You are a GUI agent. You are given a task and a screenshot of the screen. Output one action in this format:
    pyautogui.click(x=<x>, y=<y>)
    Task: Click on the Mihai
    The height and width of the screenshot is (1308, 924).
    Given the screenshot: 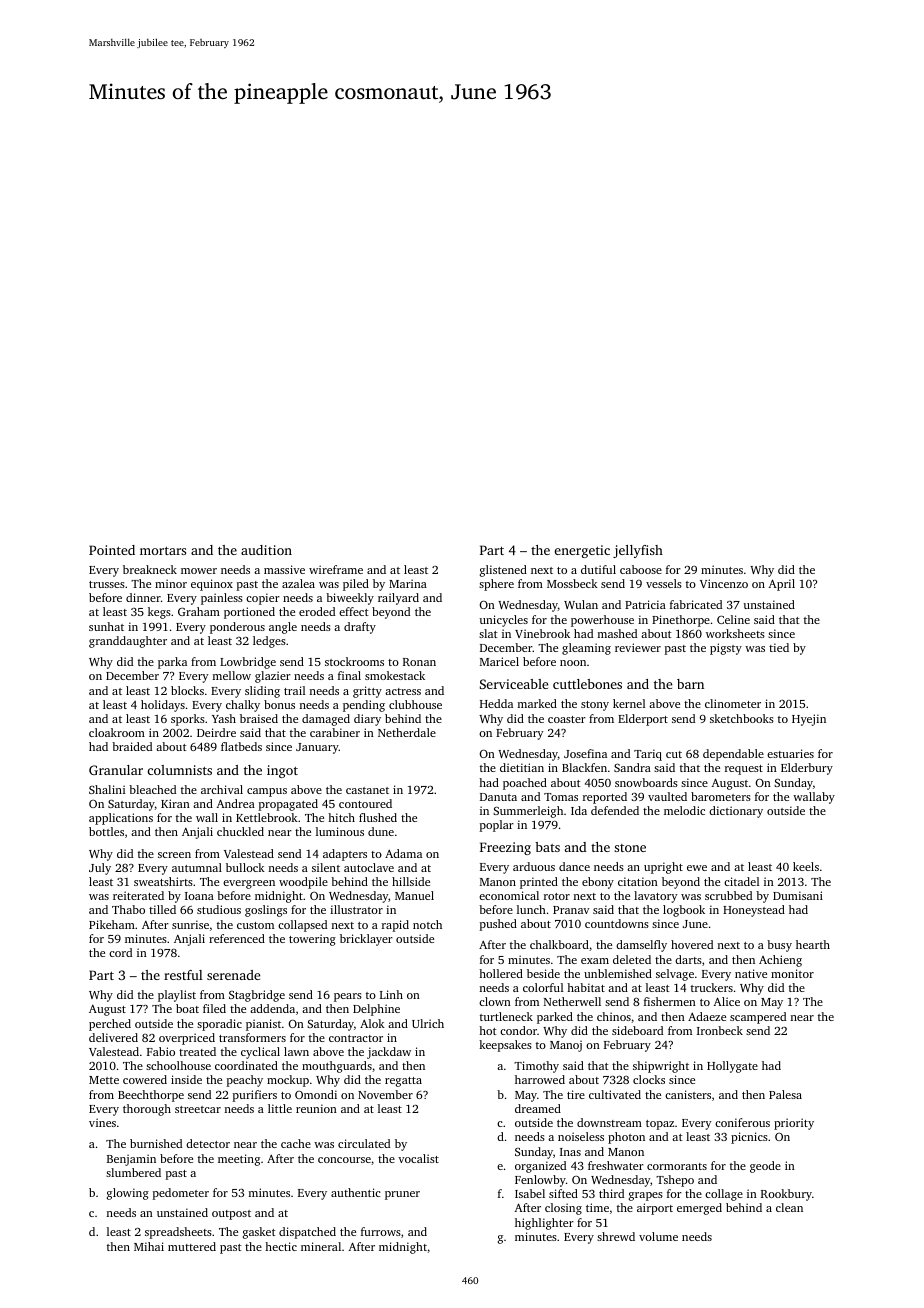 What is the action you would take?
    pyautogui.click(x=149, y=1246)
